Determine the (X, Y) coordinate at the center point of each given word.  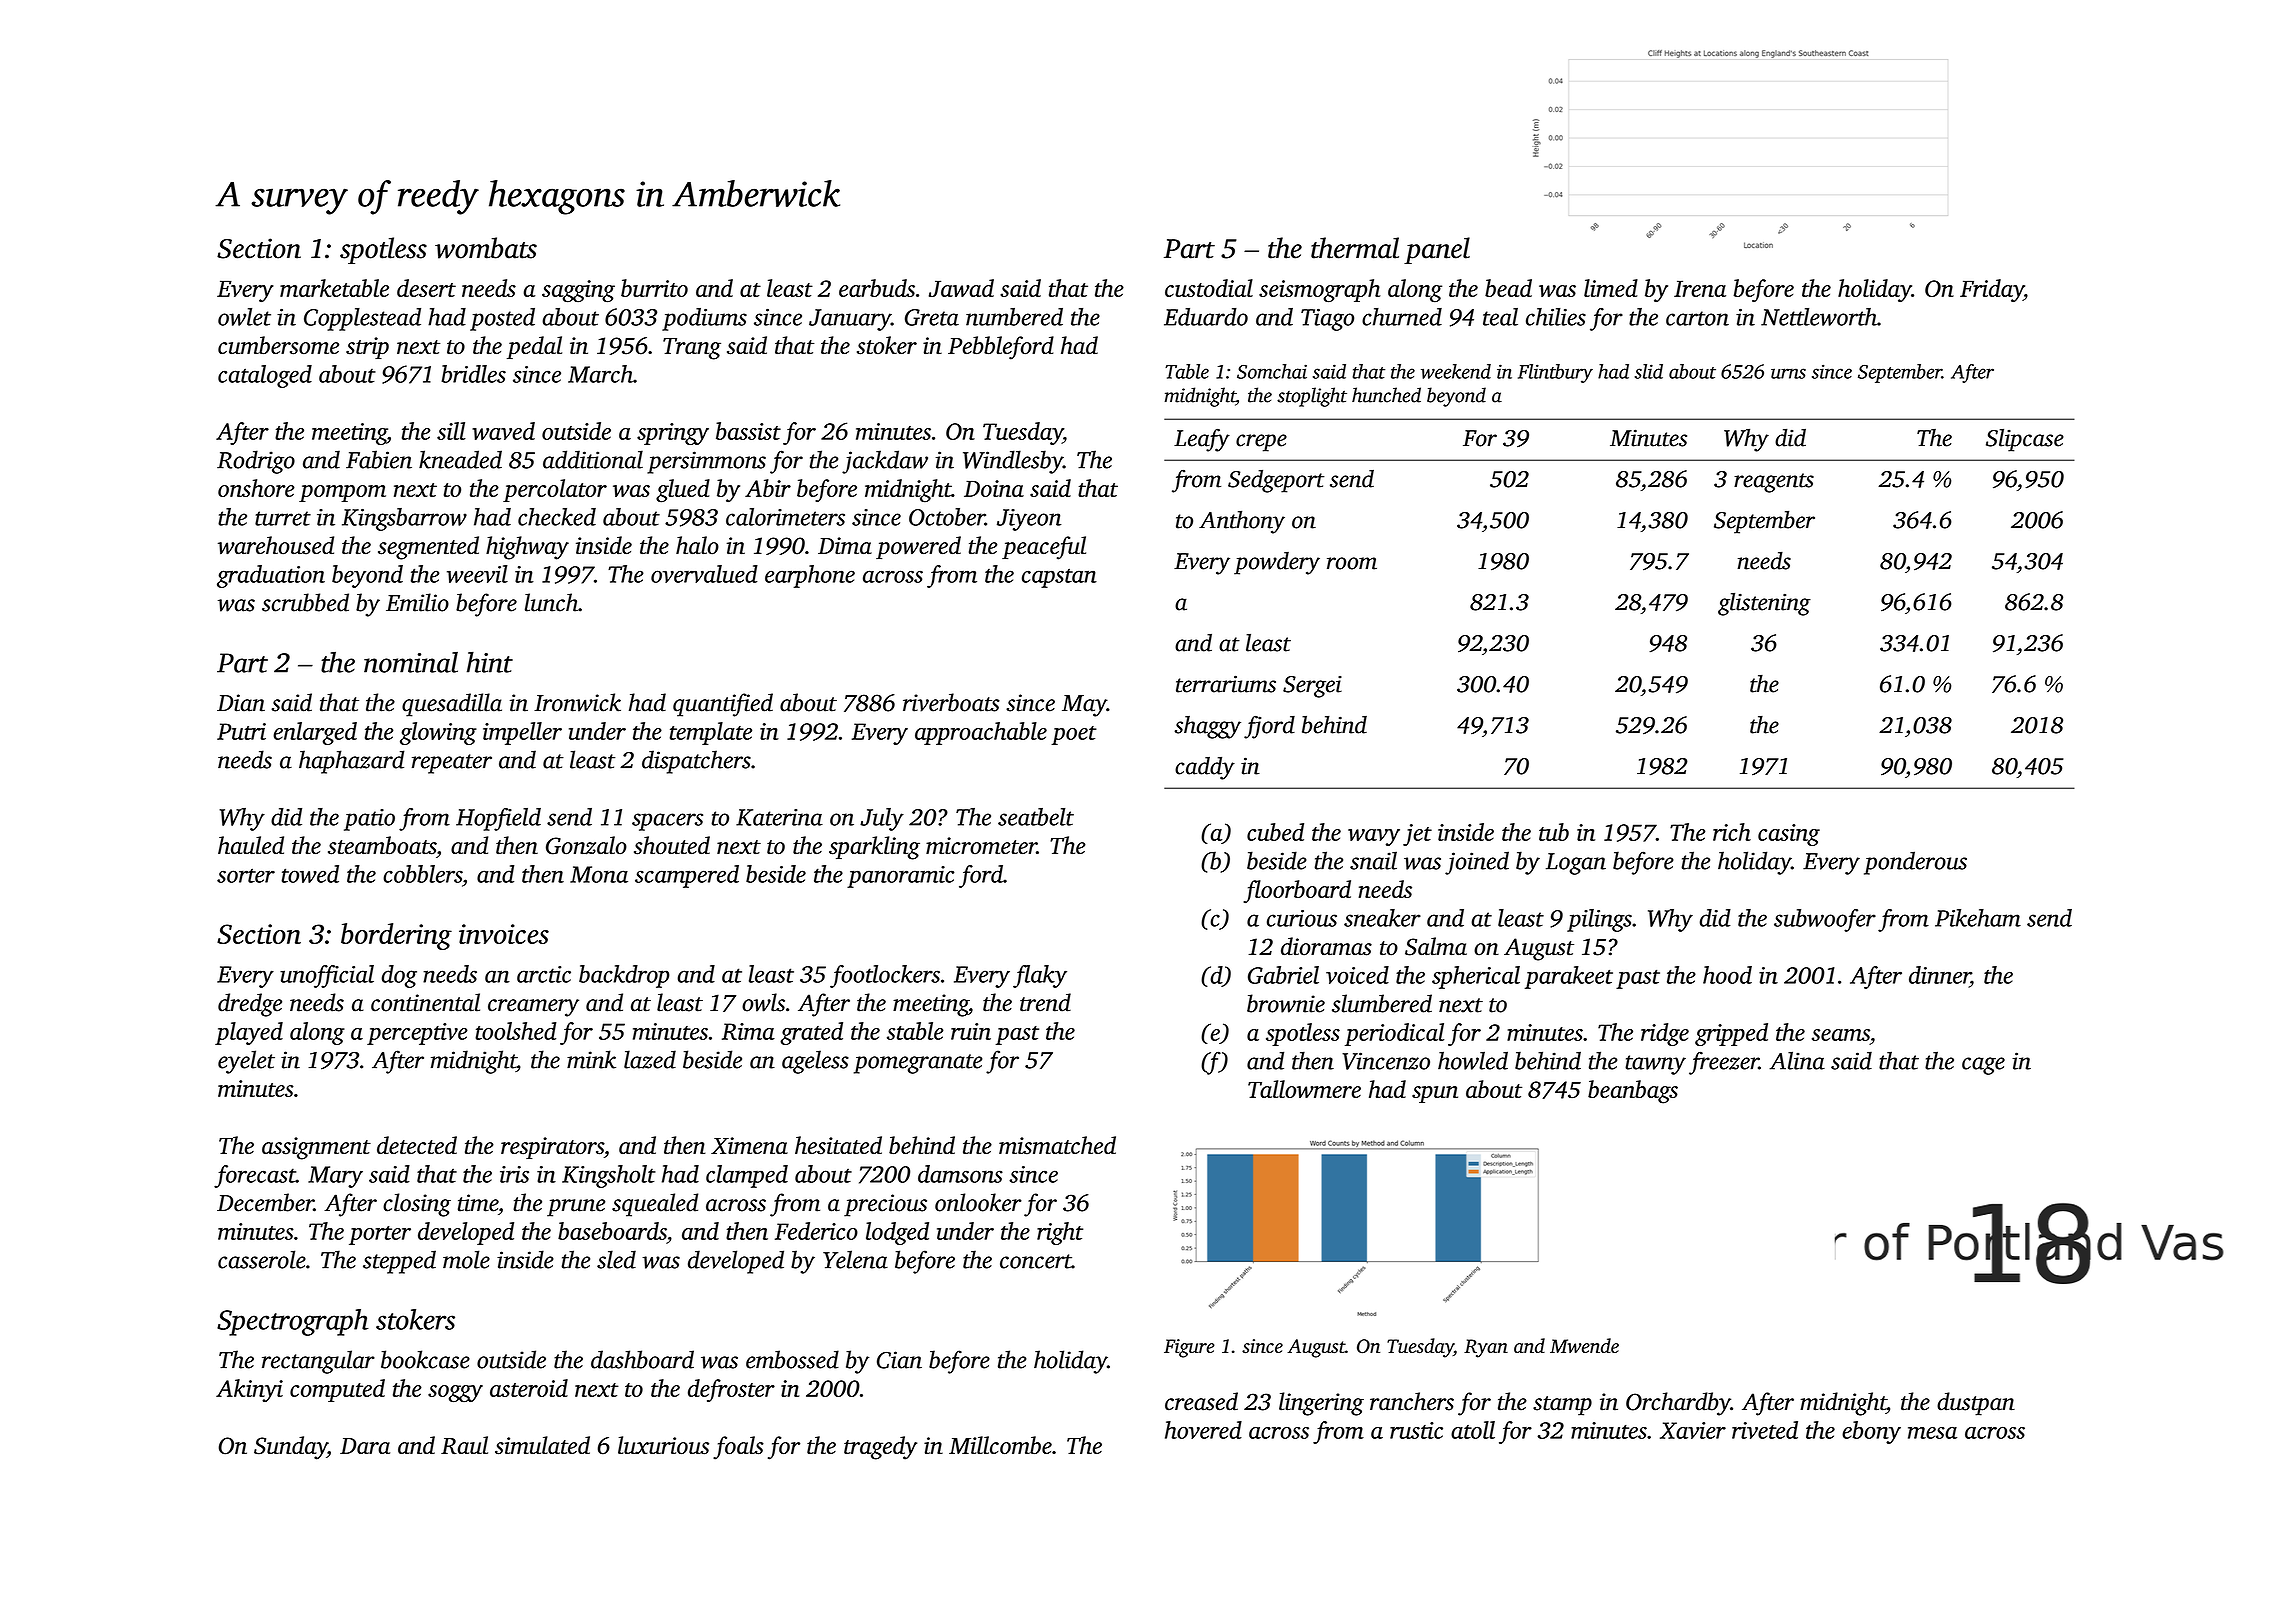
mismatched (1057, 1145)
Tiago (1327, 320)
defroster (731, 1390)
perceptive (417, 1034)
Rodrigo (256, 462)
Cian (899, 1360)
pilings (1599, 920)
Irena (1700, 288)
